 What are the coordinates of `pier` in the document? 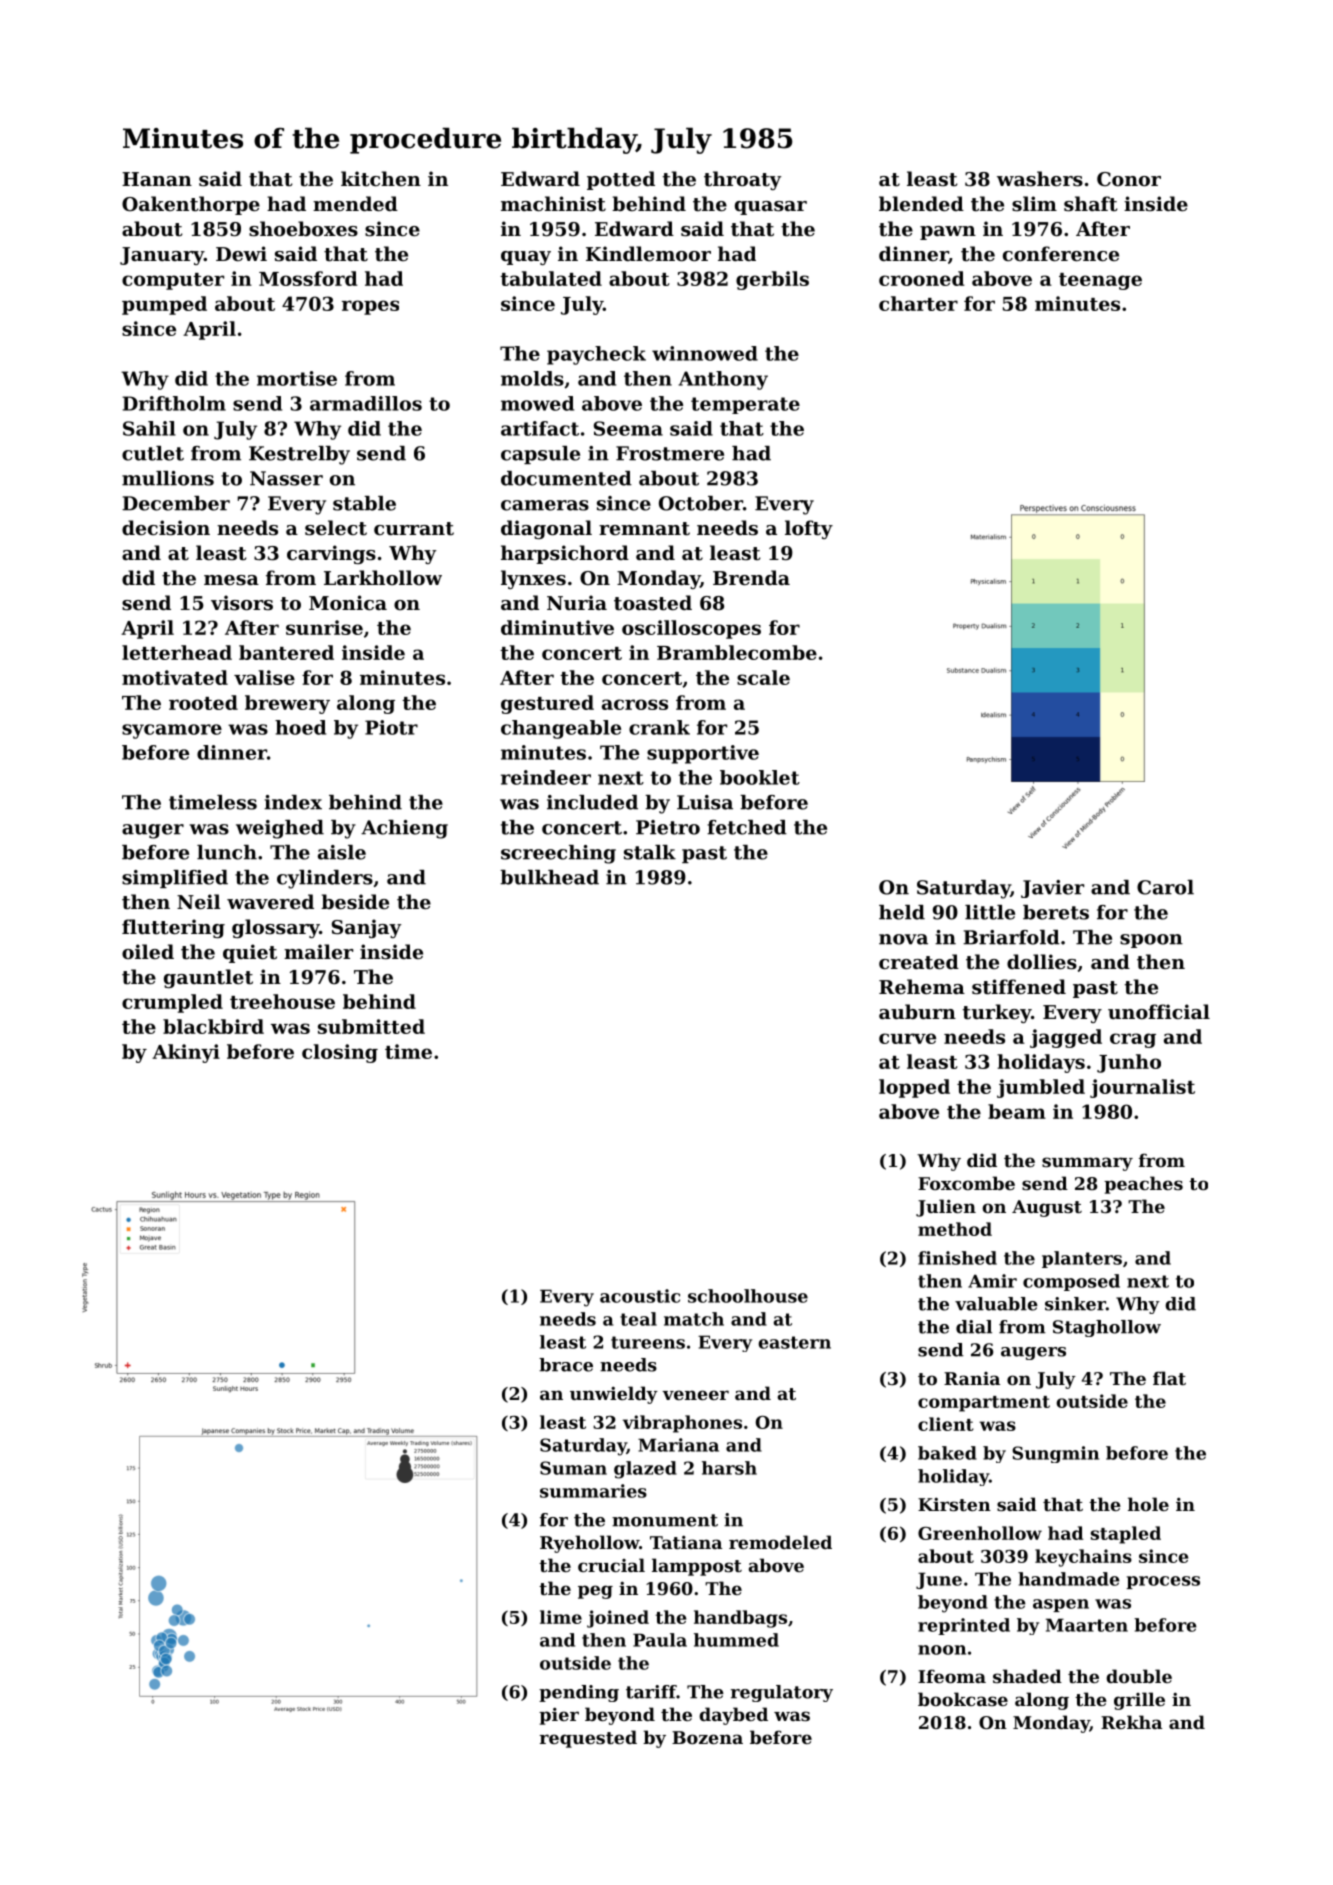 It's located at (559, 1716).
